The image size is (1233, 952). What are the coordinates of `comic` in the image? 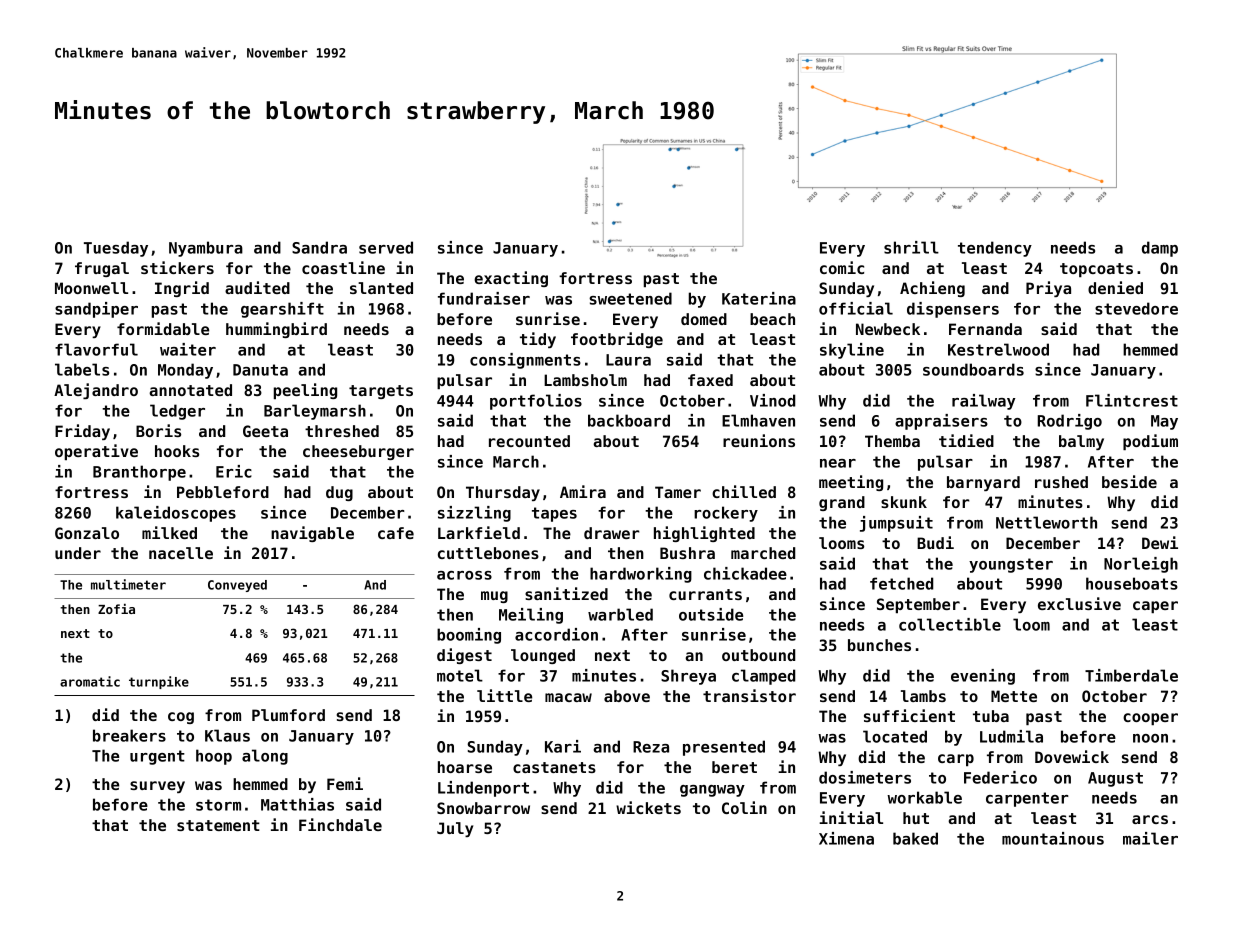 It's located at (842, 267).
